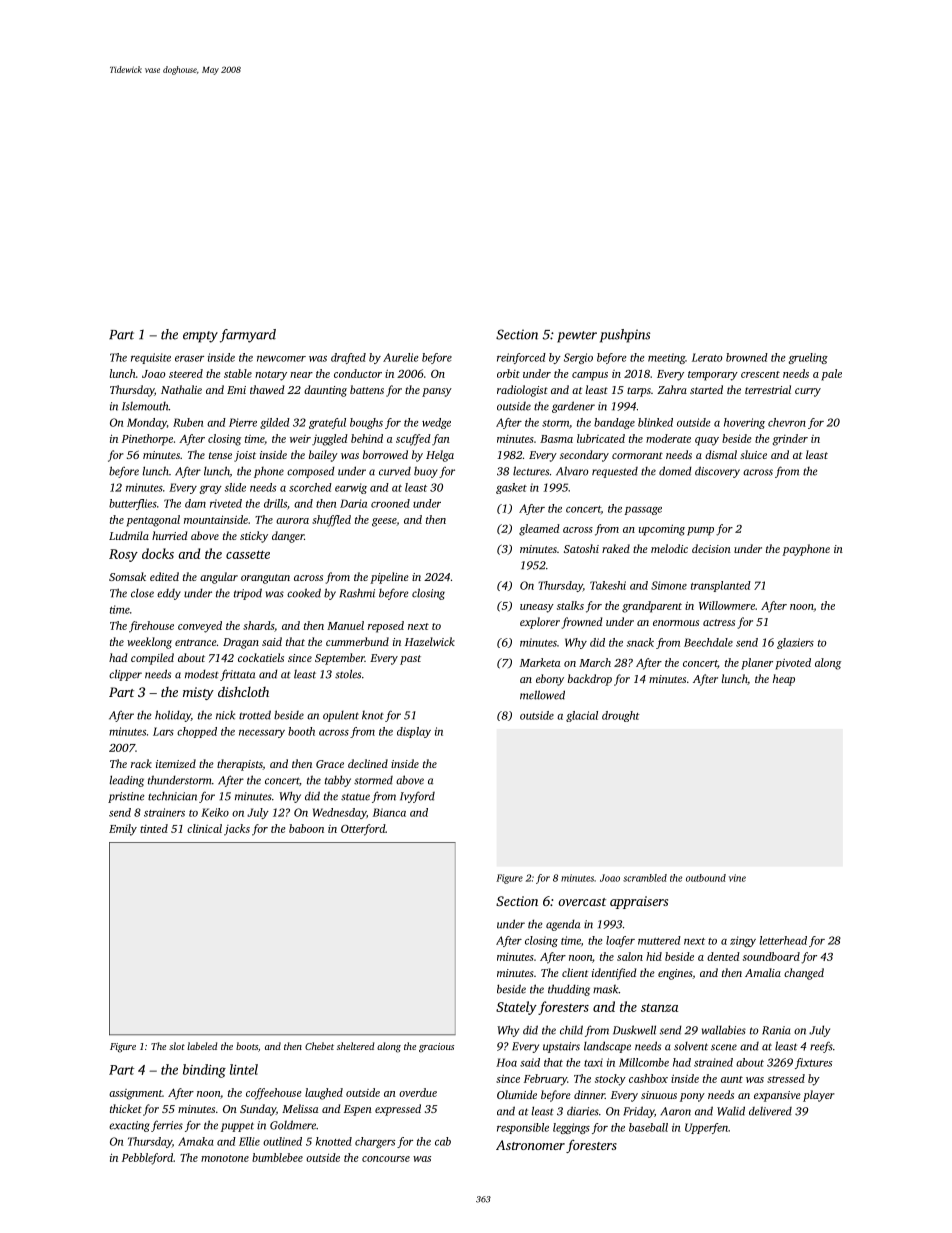 The width and height of the document is (952, 1233). Describe the element at coordinates (625, 336) in the document. I see `pushpins` at that location.
